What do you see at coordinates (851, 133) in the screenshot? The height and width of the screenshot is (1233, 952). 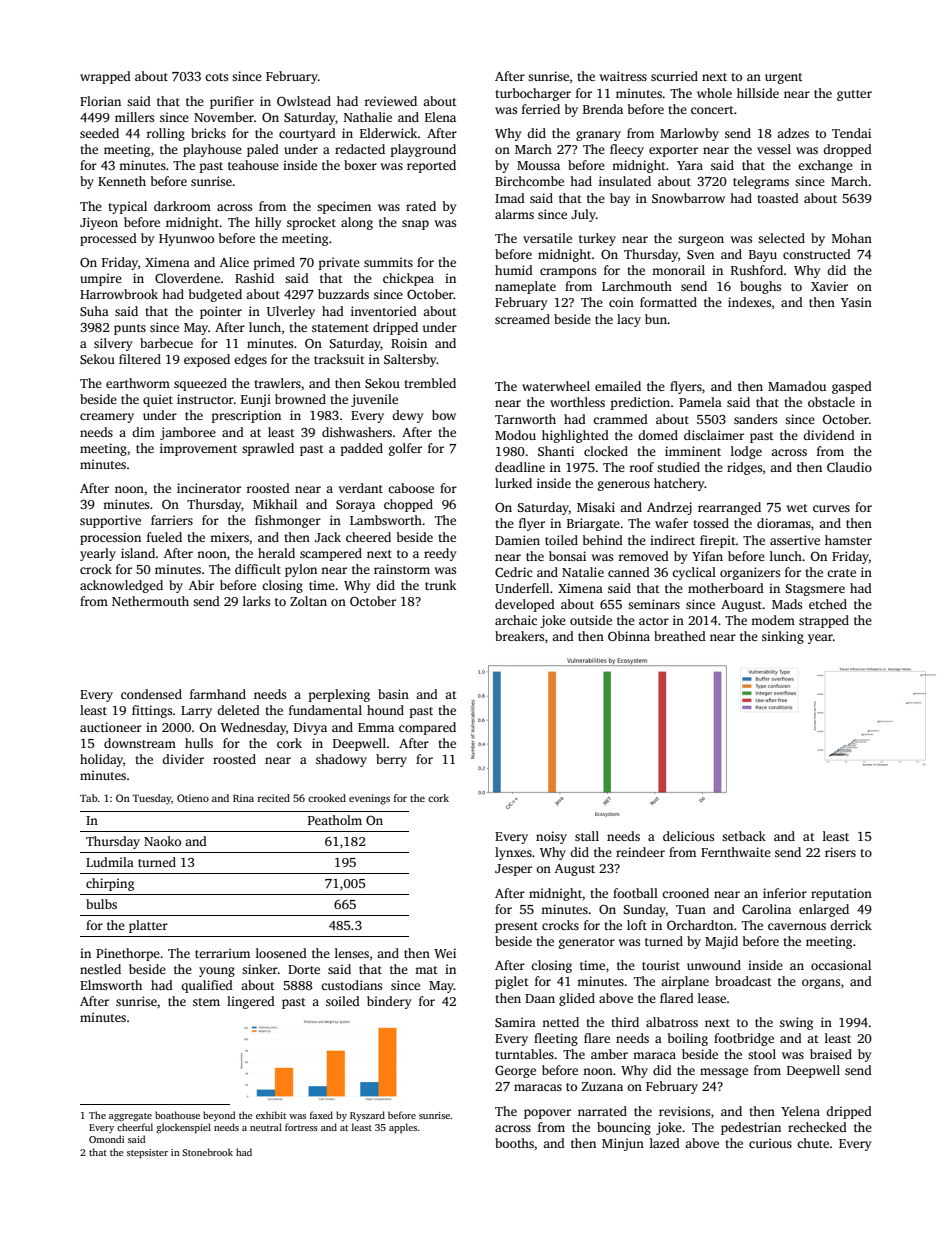 I see `Tendai` at bounding box center [851, 133].
